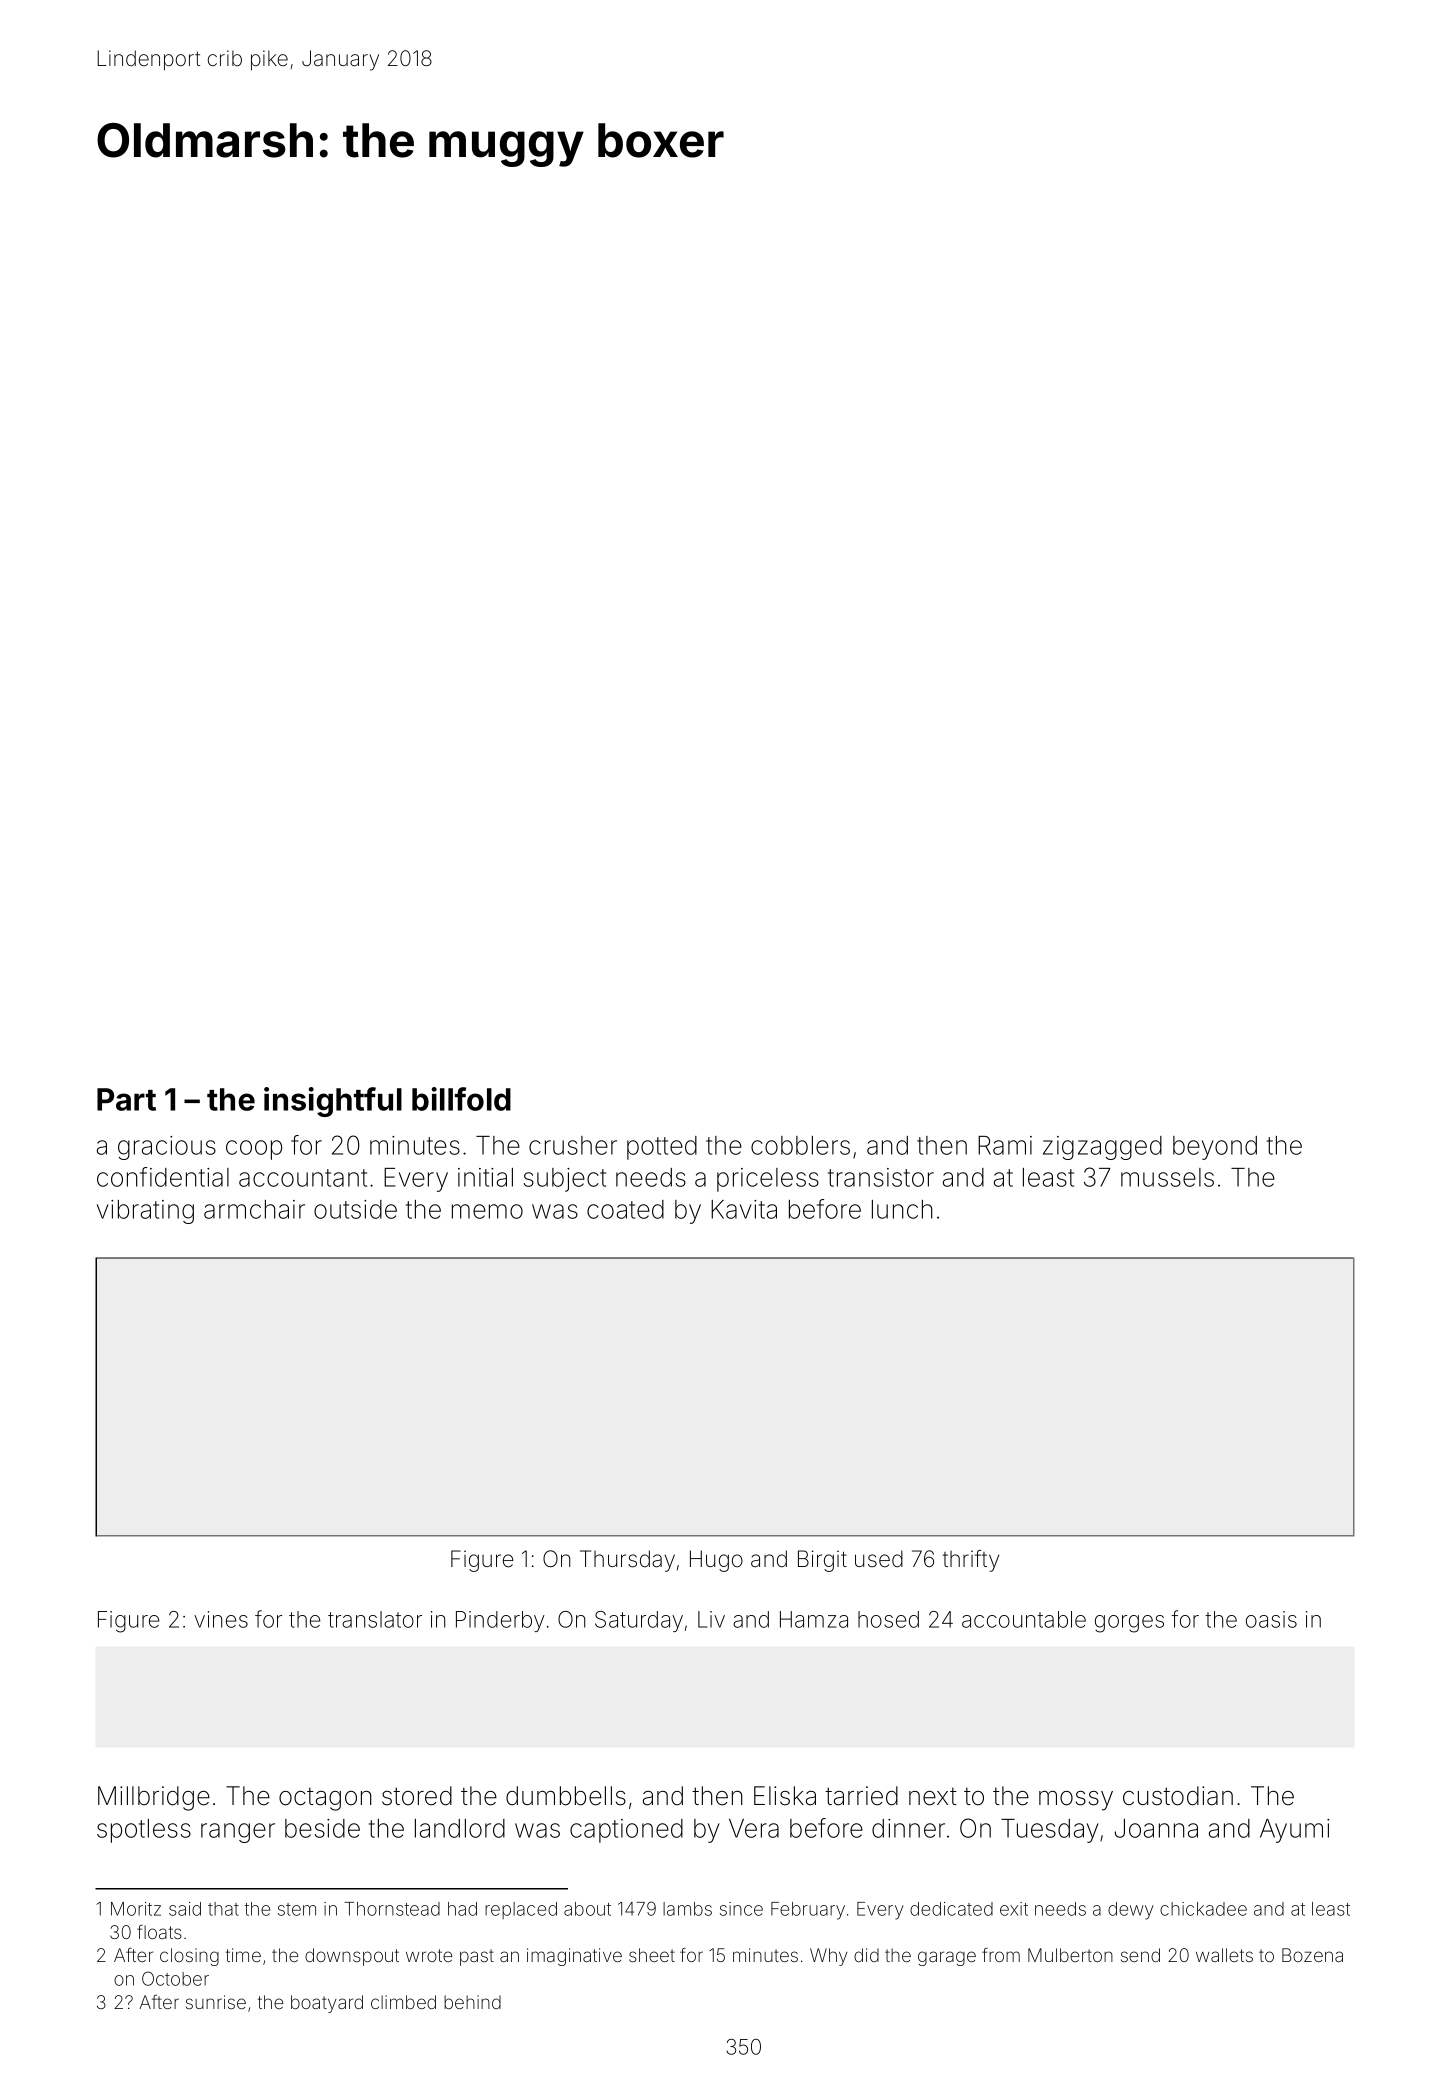 This screenshot has width=1450, height=2100. What do you see at coordinates (800, 1145) in the screenshot?
I see `cobblers` at bounding box center [800, 1145].
